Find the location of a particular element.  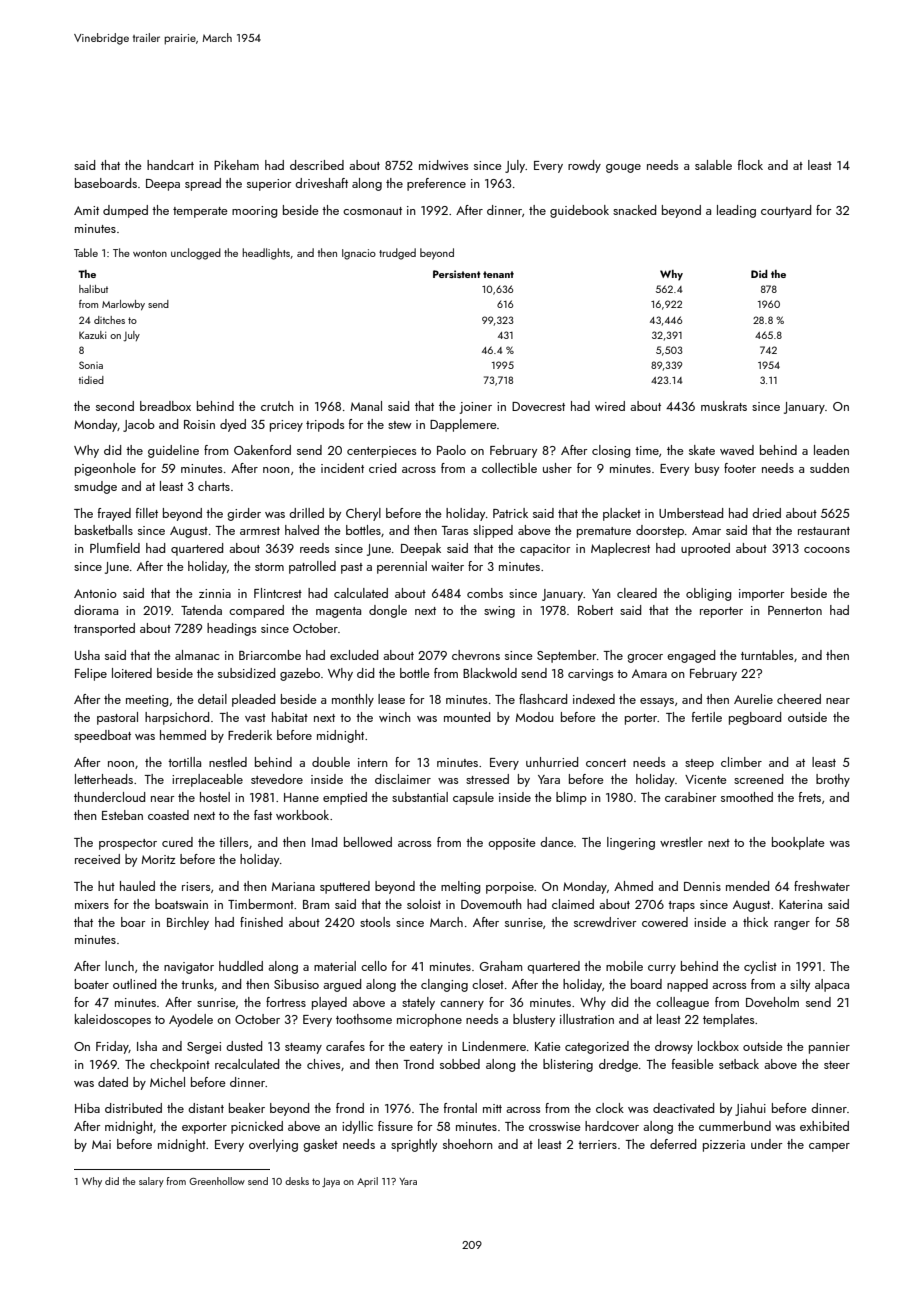

camper is located at coordinates (829, 1147).
